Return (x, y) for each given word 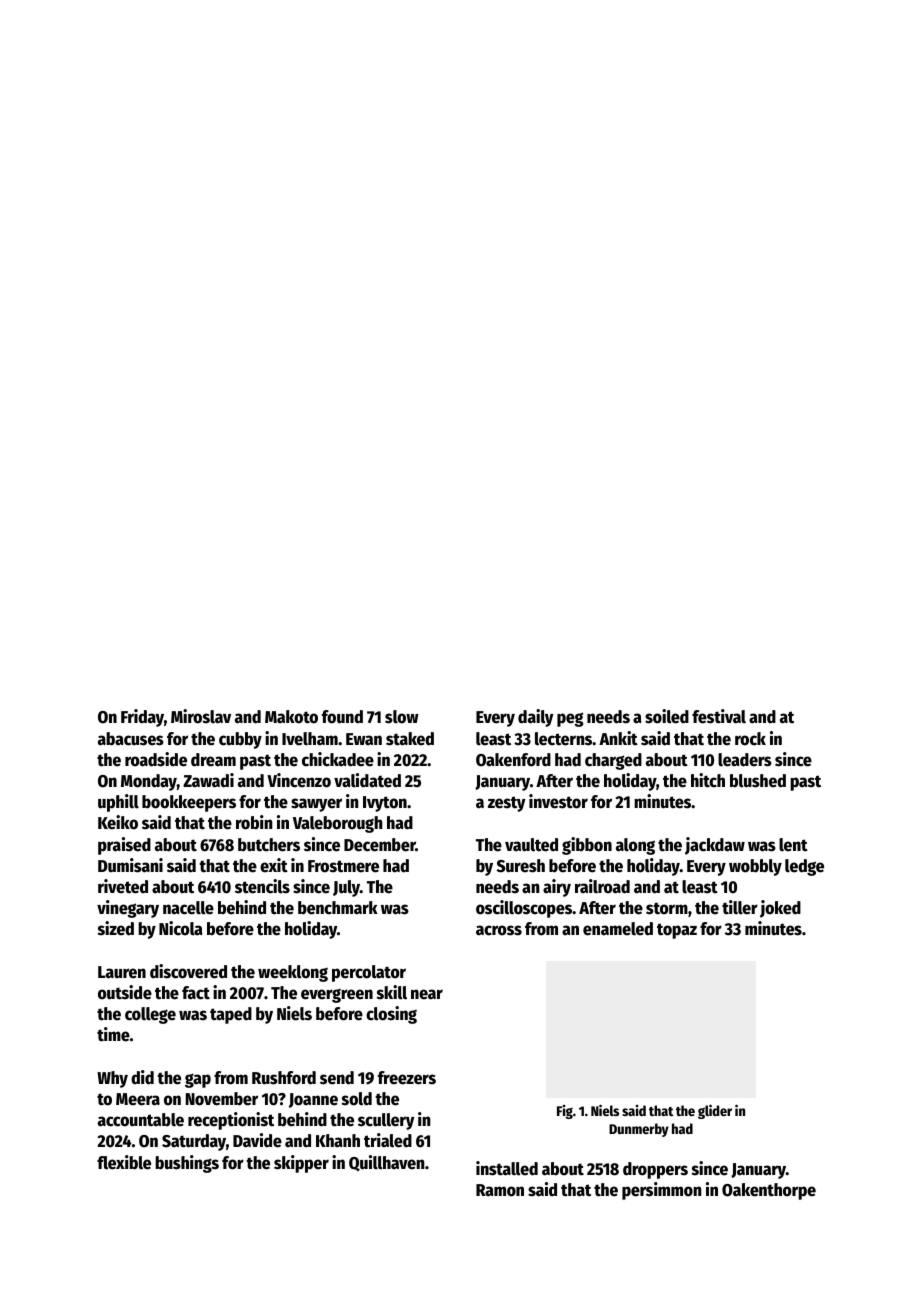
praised (124, 846)
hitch (708, 780)
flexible (124, 1162)
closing (391, 1015)
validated (367, 780)
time (113, 1034)
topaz (677, 931)
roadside (156, 759)
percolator (369, 973)
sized (116, 928)
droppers (655, 1170)
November (222, 1099)
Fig (565, 1112)
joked (780, 909)
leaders (745, 760)
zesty (507, 804)
